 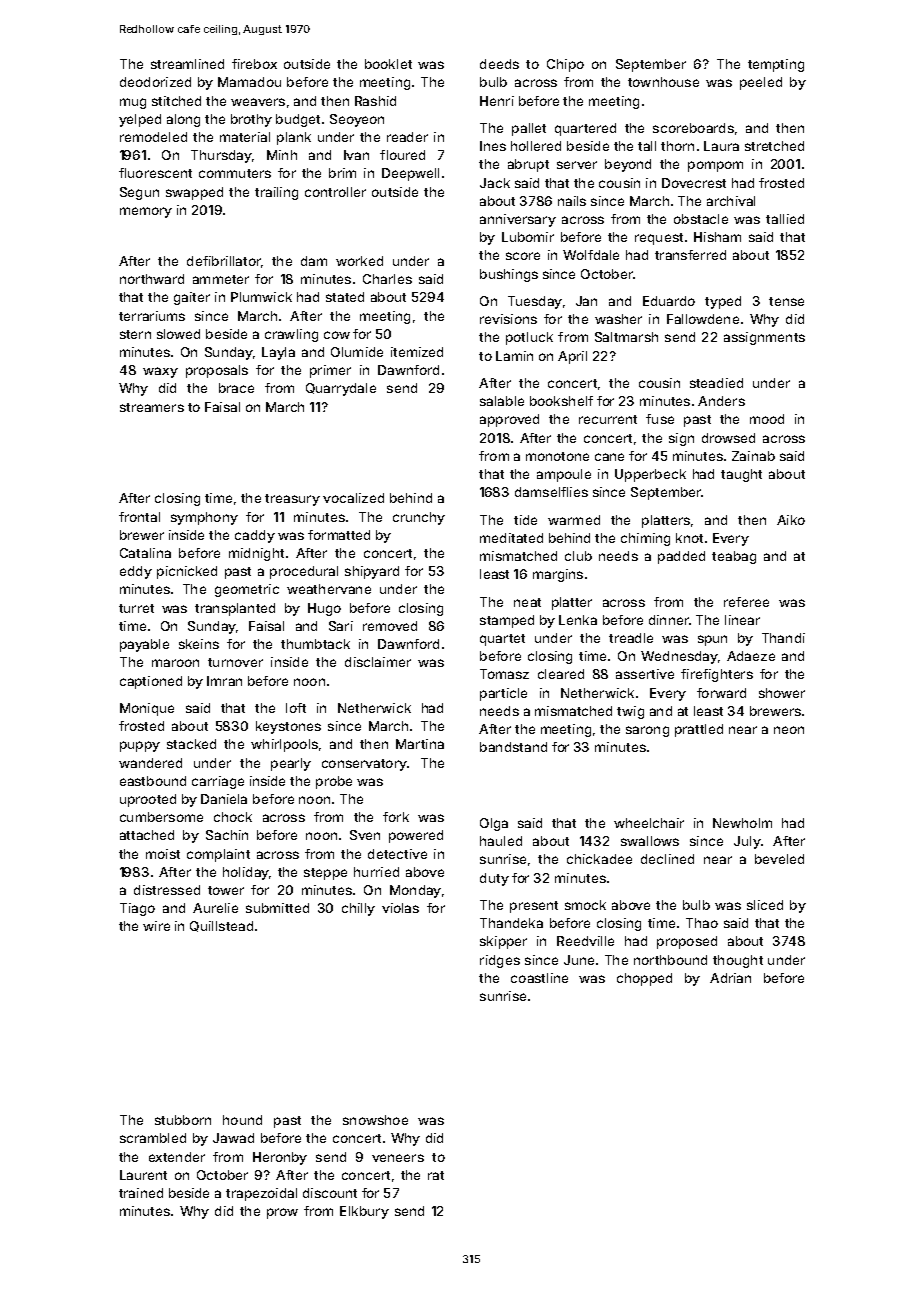 What do you see at coordinates (199, 644) in the image?
I see `skeins` at bounding box center [199, 644].
